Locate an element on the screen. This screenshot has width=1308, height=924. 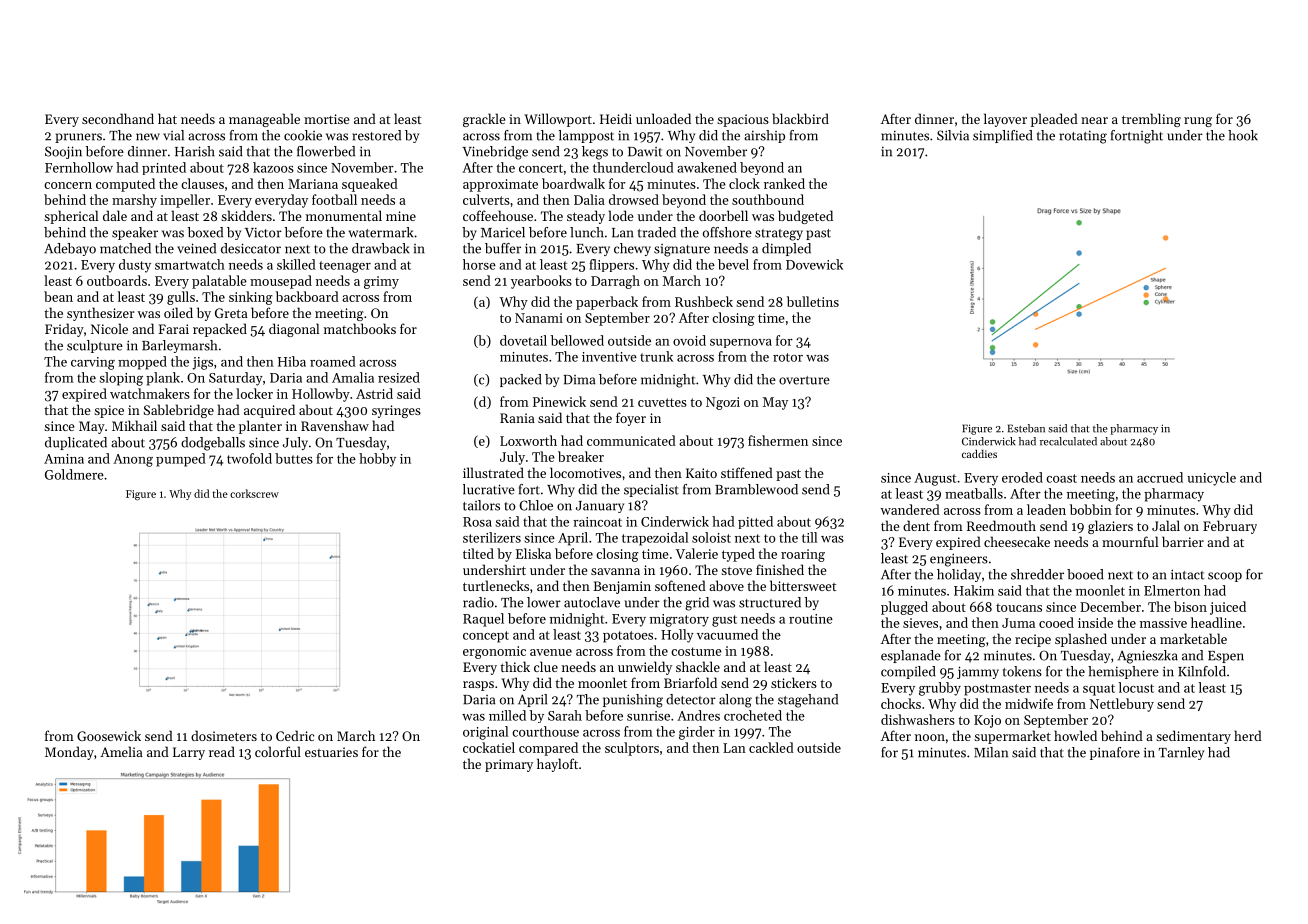
Sablebridge is located at coordinates (179, 411).
